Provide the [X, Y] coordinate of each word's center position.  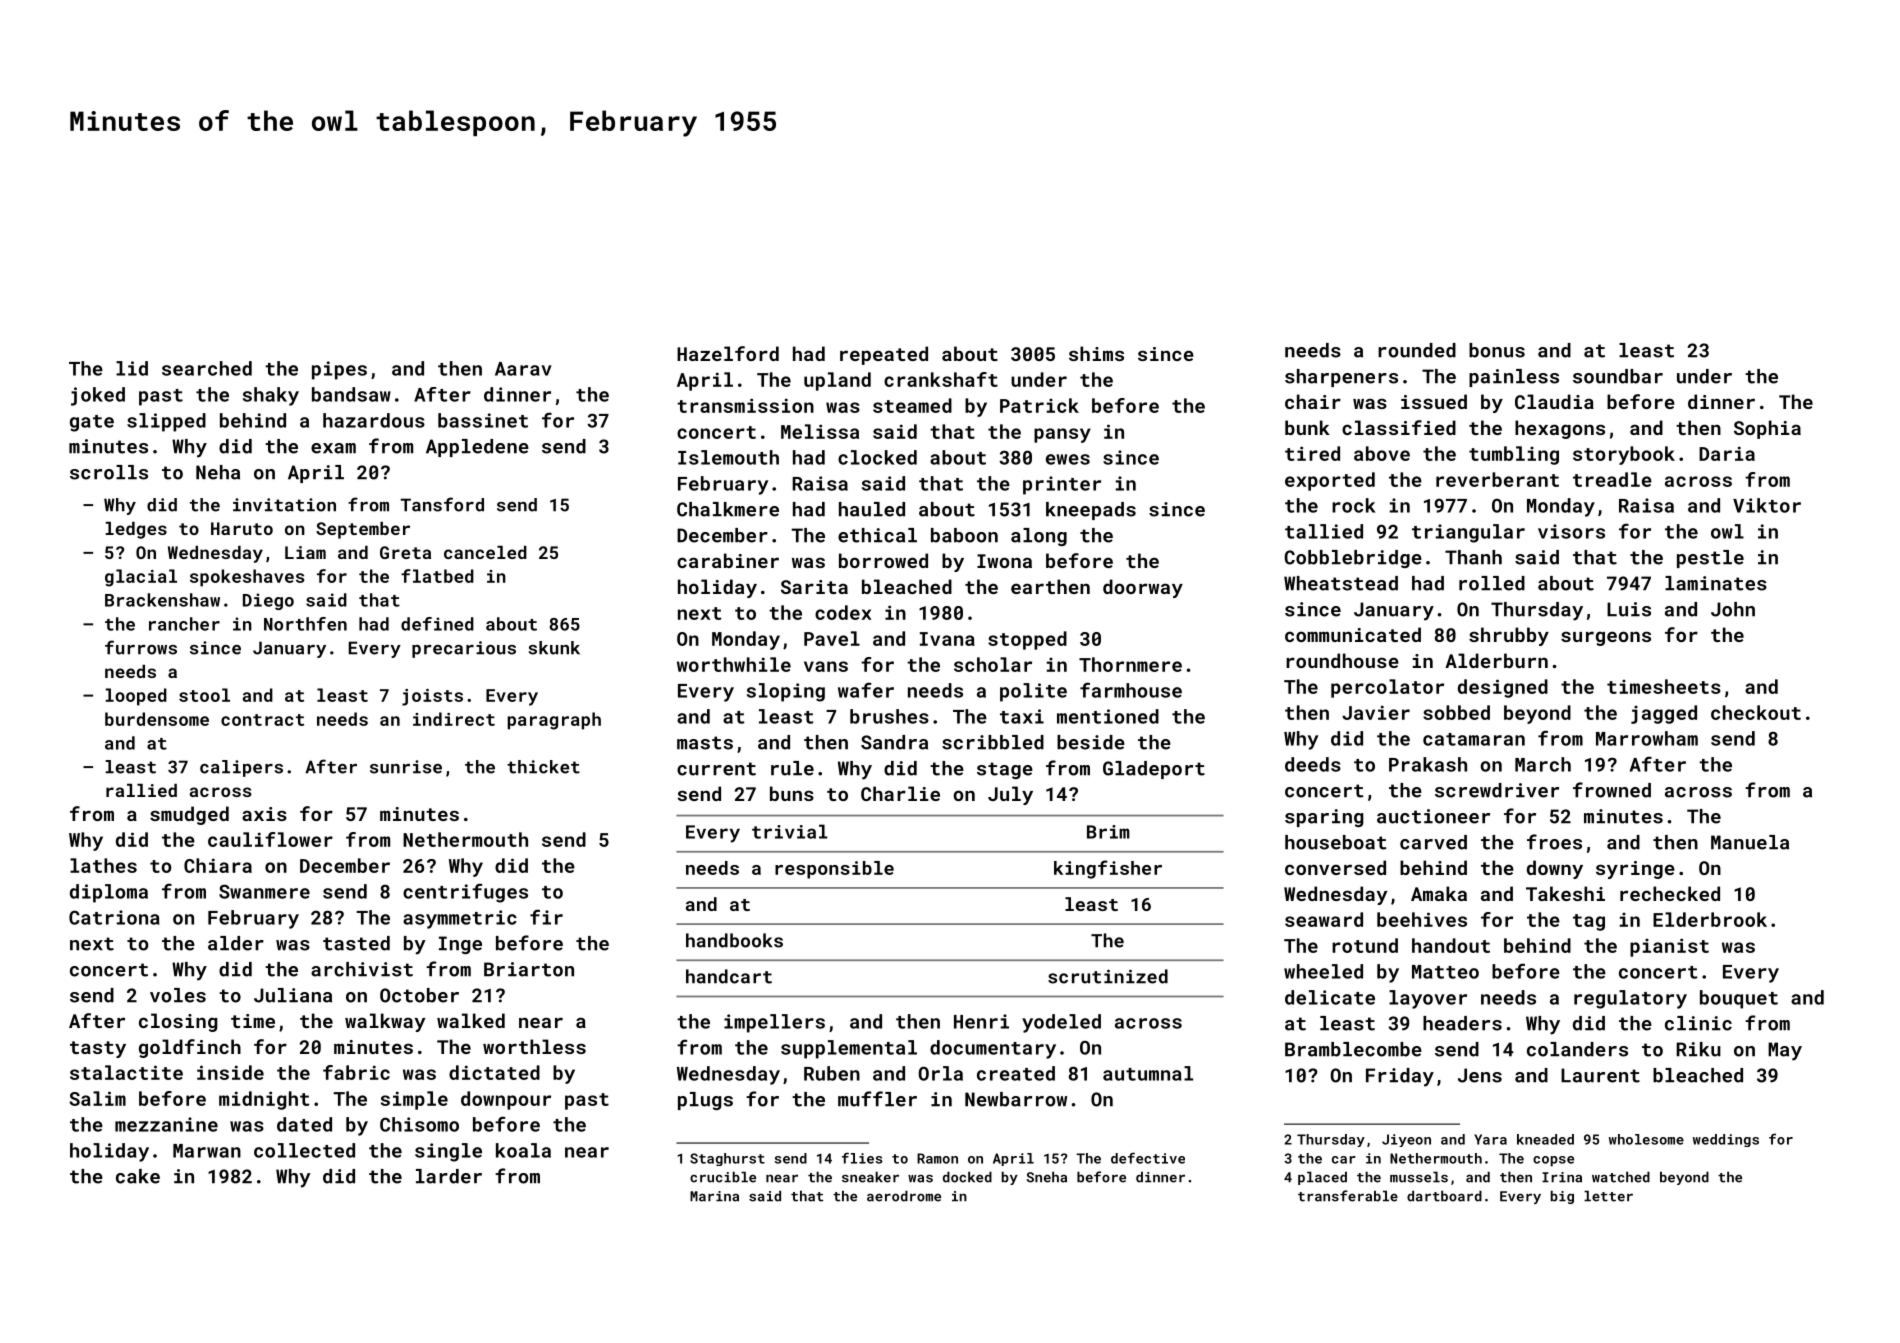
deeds [1313, 764]
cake [138, 1176]
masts [705, 743]
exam [333, 448]
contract [262, 720]
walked [471, 1020]
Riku [1698, 1049]
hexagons [1560, 429]
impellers [774, 1023]
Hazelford [728, 353]
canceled [485, 552]
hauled [872, 509]
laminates [1716, 583]
